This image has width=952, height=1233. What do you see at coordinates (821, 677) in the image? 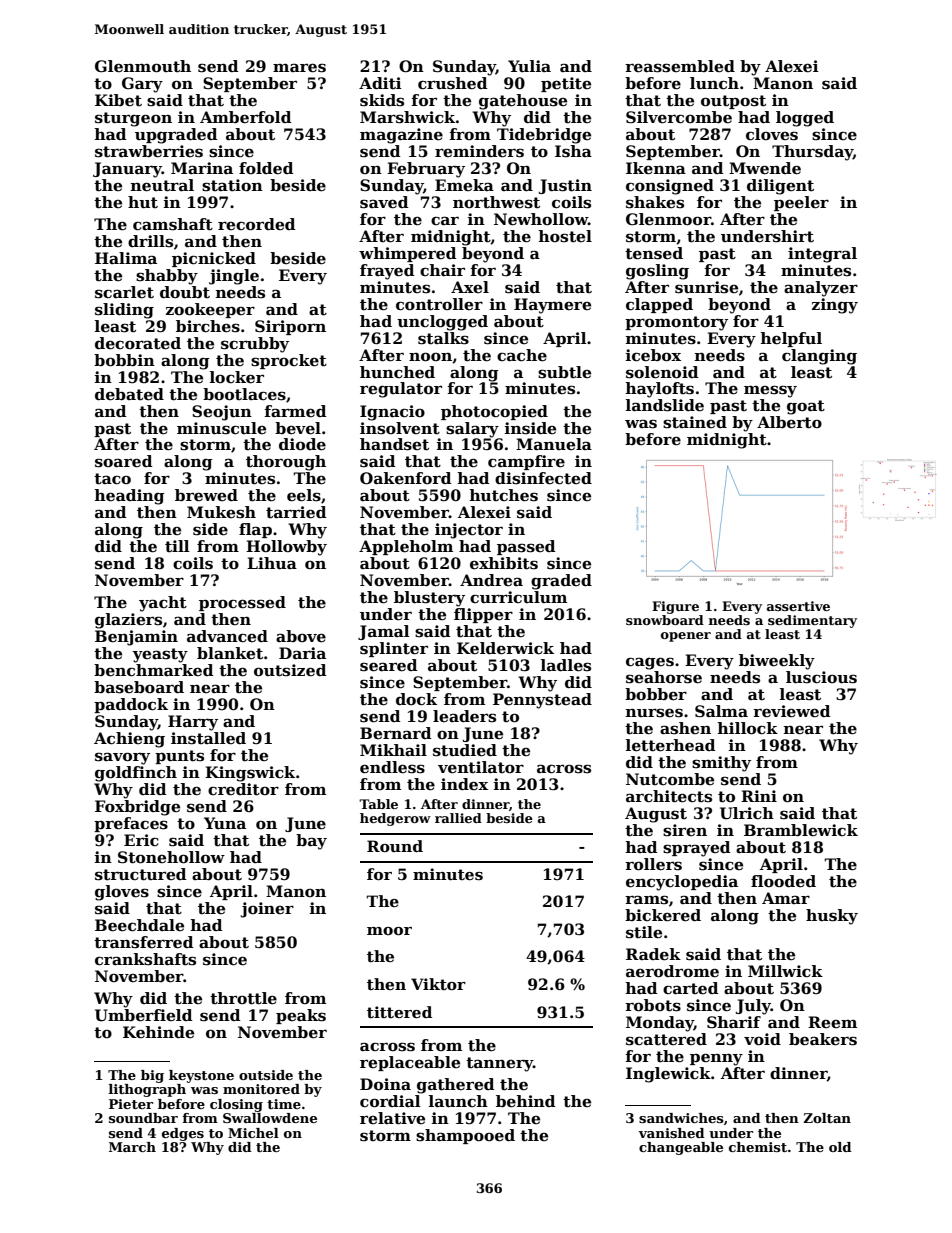
I see `luscious` at bounding box center [821, 677].
